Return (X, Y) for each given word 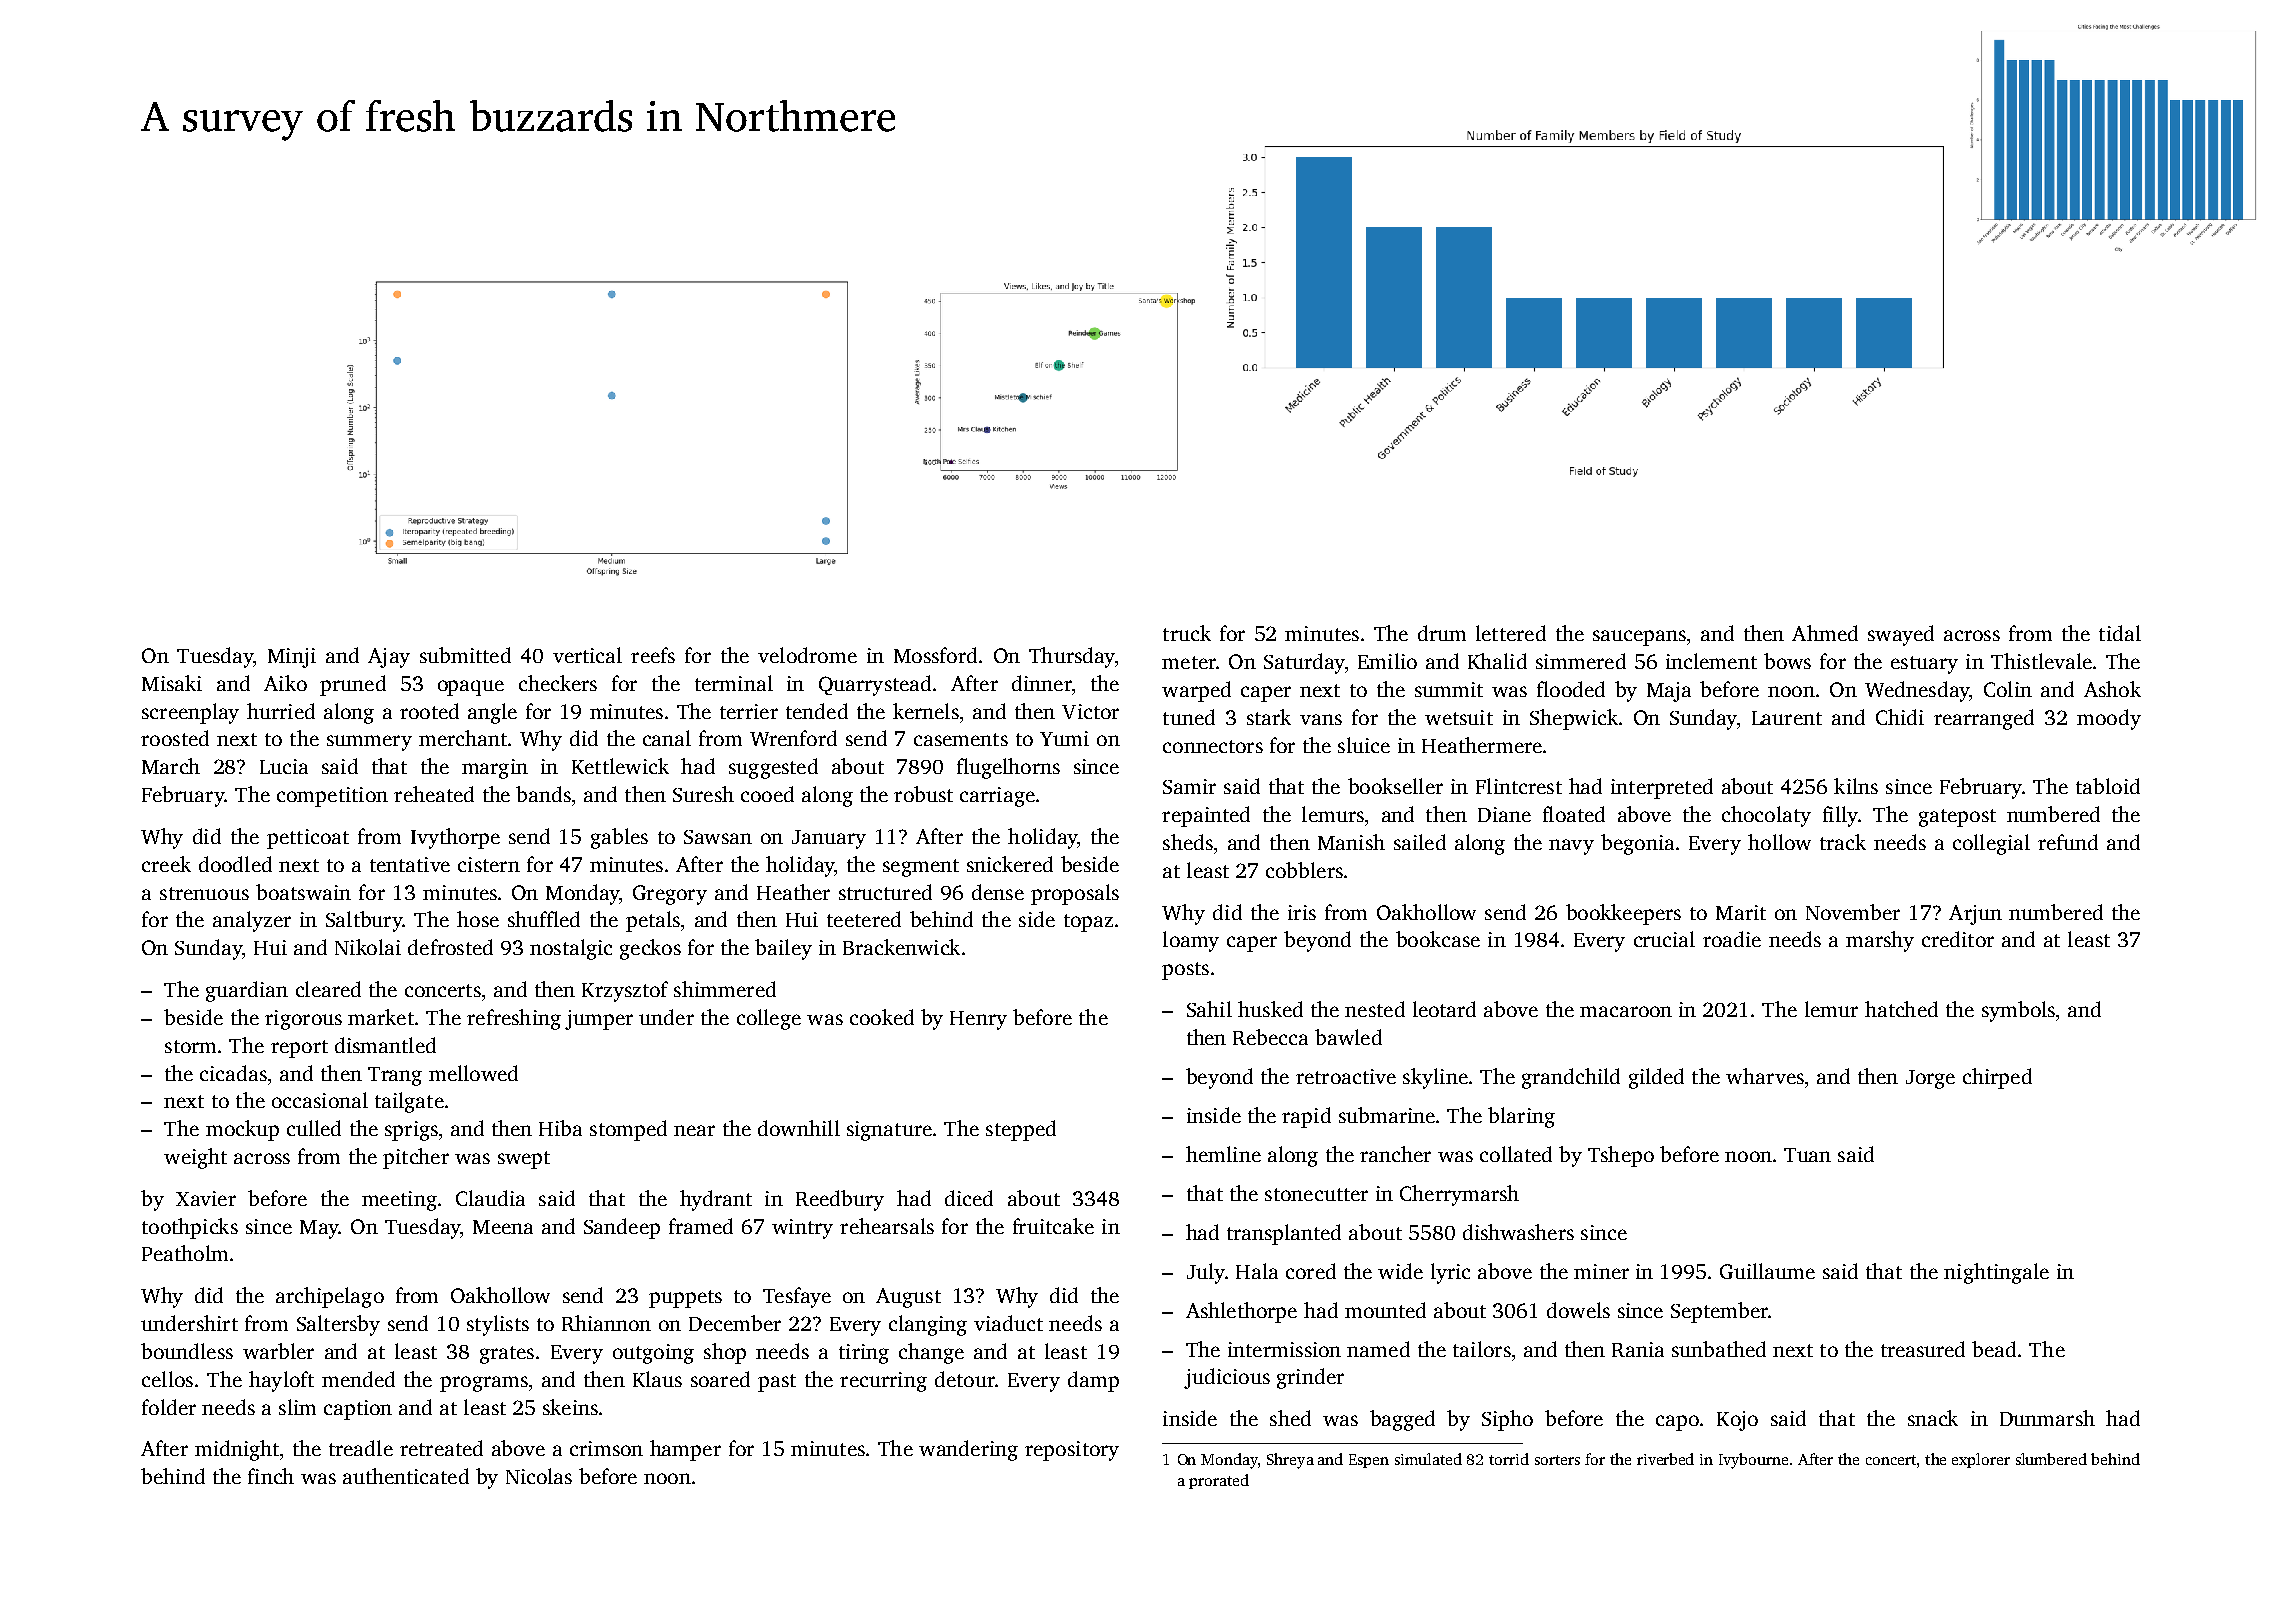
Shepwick (1574, 719)
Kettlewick (620, 766)
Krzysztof (625, 991)
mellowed (473, 1073)
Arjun (1975, 915)
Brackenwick (901, 947)
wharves (1765, 1076)
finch (271, 1476)
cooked (882, 1017)
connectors (1213, 746)
